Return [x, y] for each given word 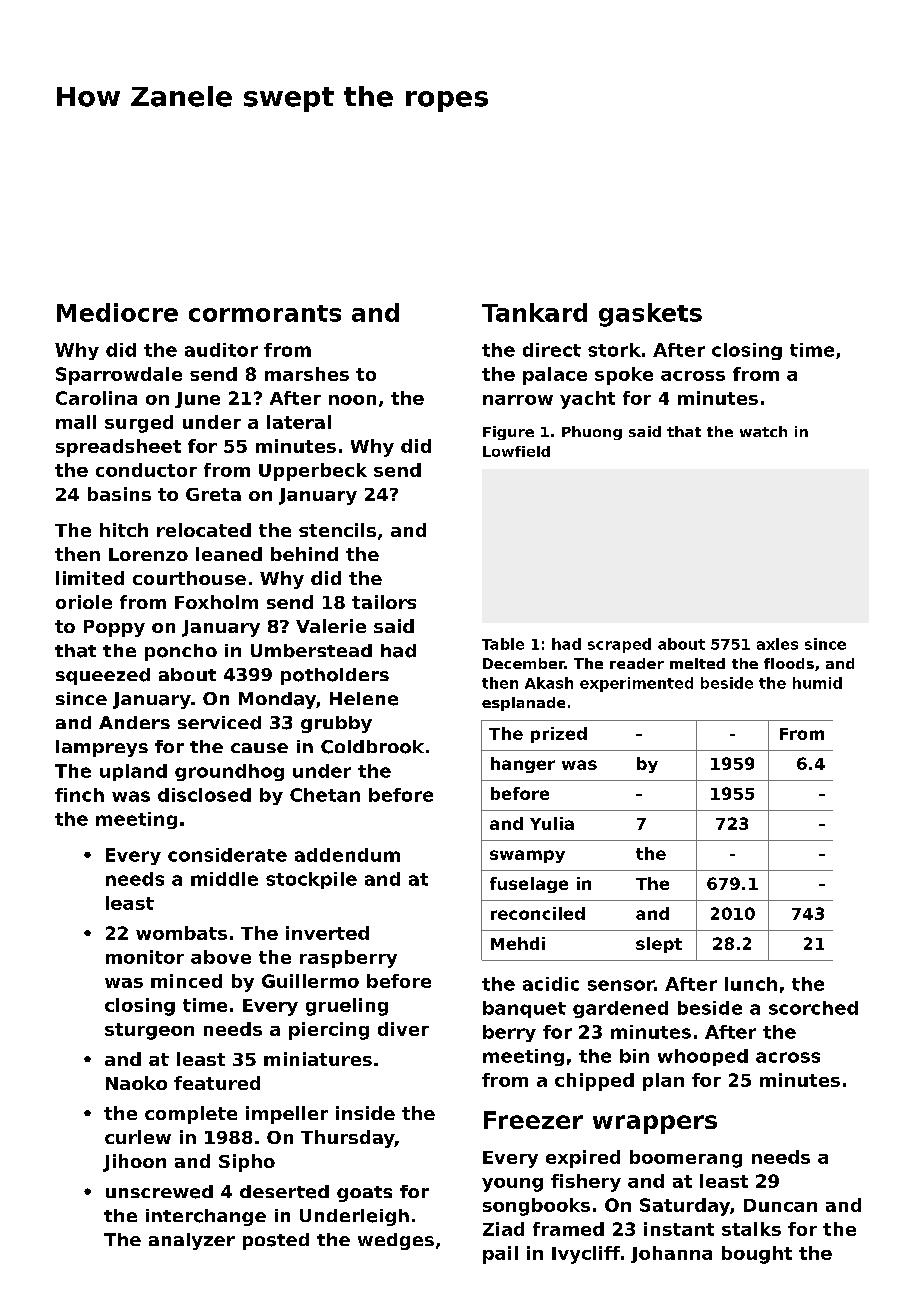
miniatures [318, 1059]
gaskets [650, 315]
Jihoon [134, 1163]
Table [503, 644]
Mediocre [117, 312]
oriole [84, 602]
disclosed [204, 795]
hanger [523, 765]
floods [789, 663]
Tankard [534, 312]
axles [777, 644]
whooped [703, 1057]
